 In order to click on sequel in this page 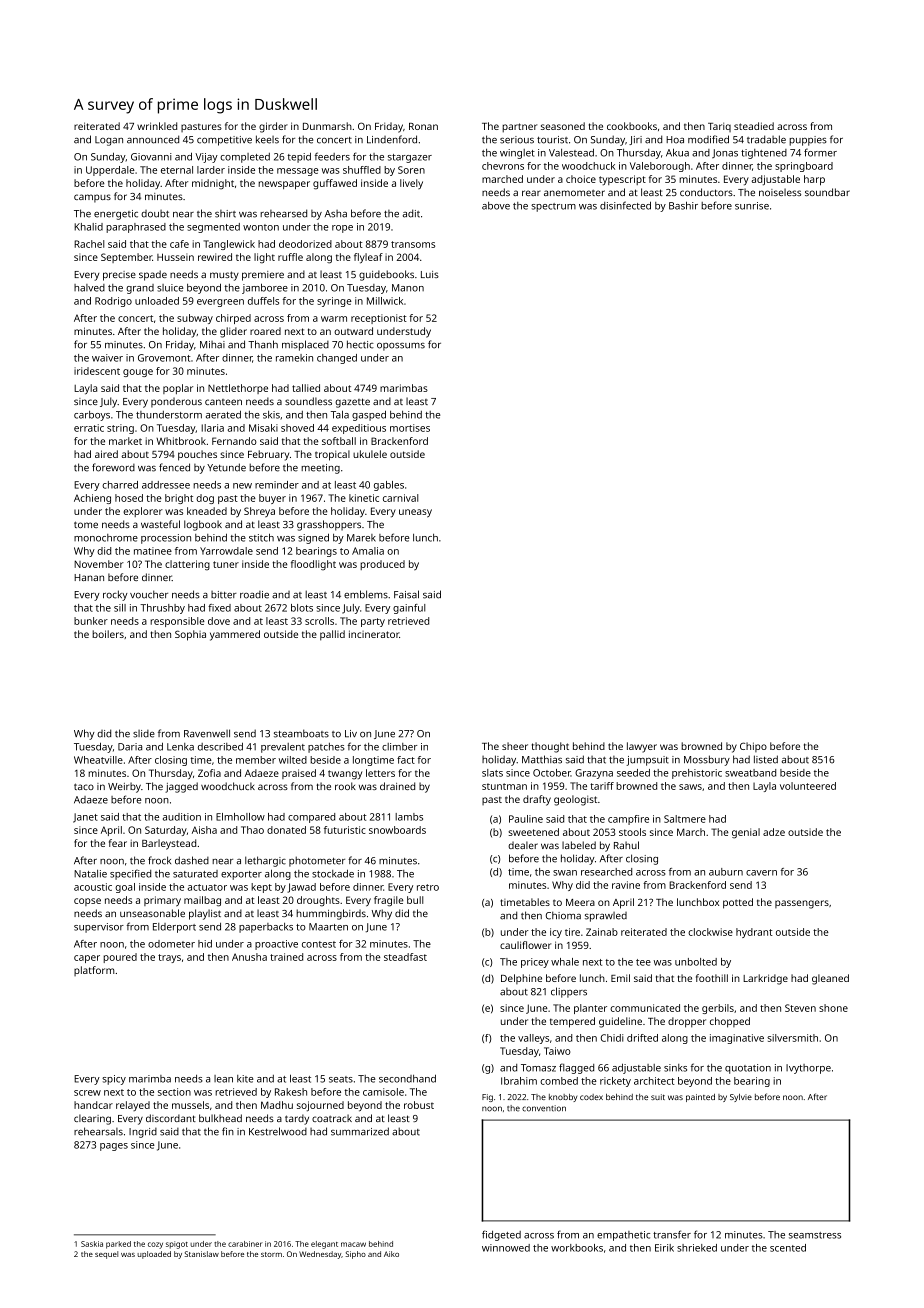, I will do `click(106, 1255)`.
